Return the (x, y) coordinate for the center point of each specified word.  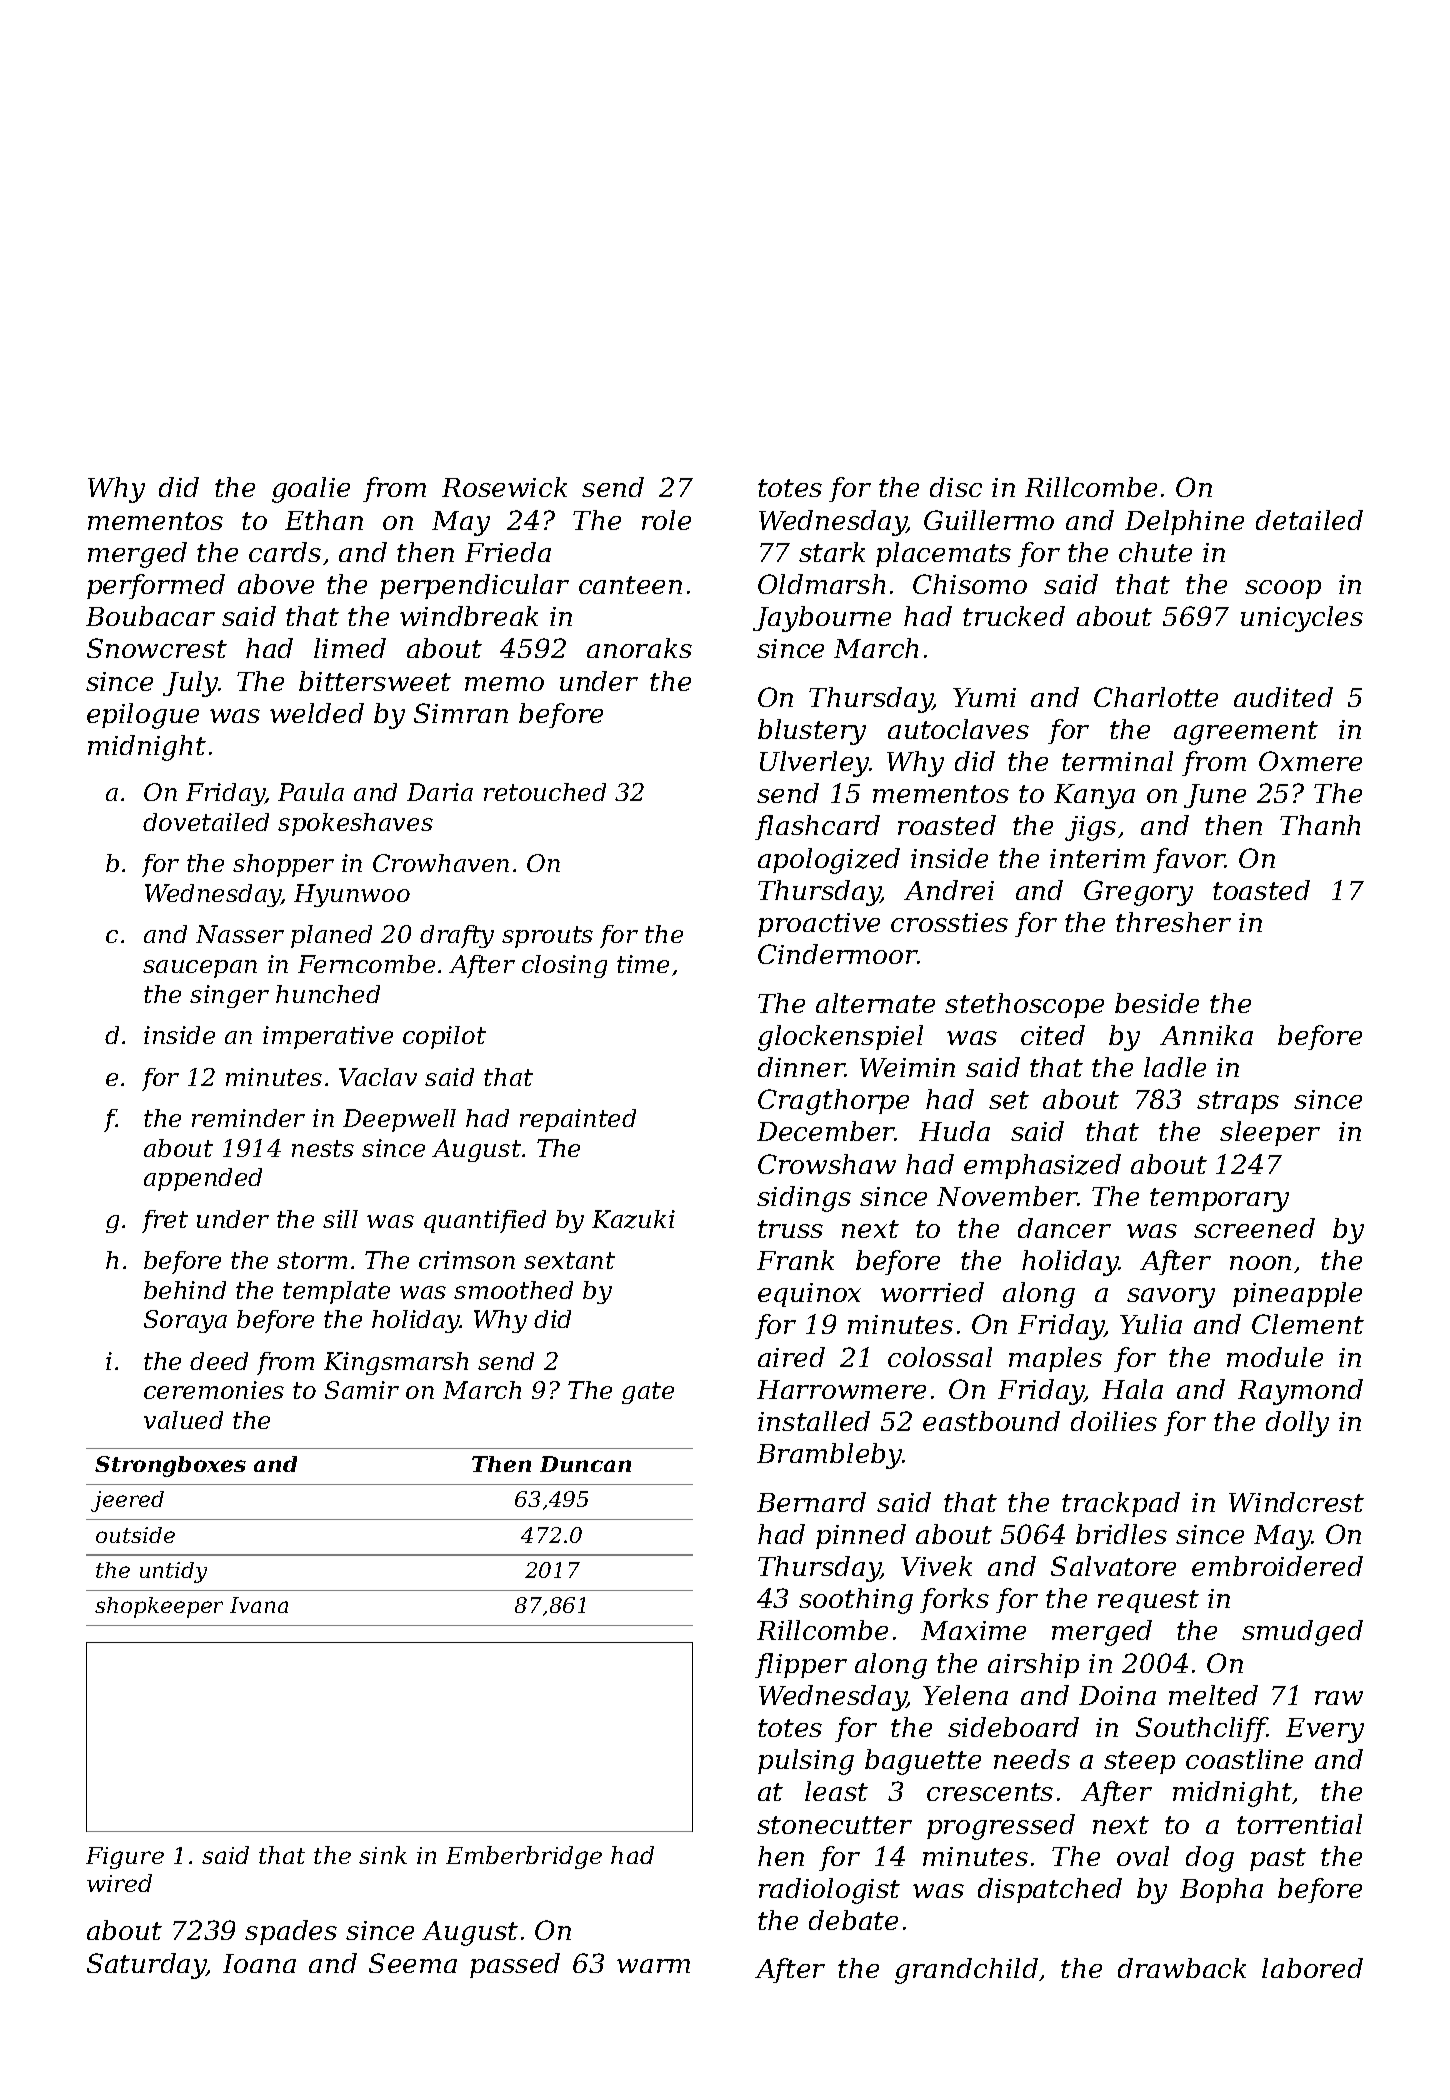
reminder (248, 1118)
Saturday (146, 1966)
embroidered (1277, 1566)
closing (564, 966)
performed (156, 586)
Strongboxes (170, 1466)
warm (653, 1966)
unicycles (1302, 619)
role (666, 520)
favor (1189, 860)
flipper (801, 1665)
